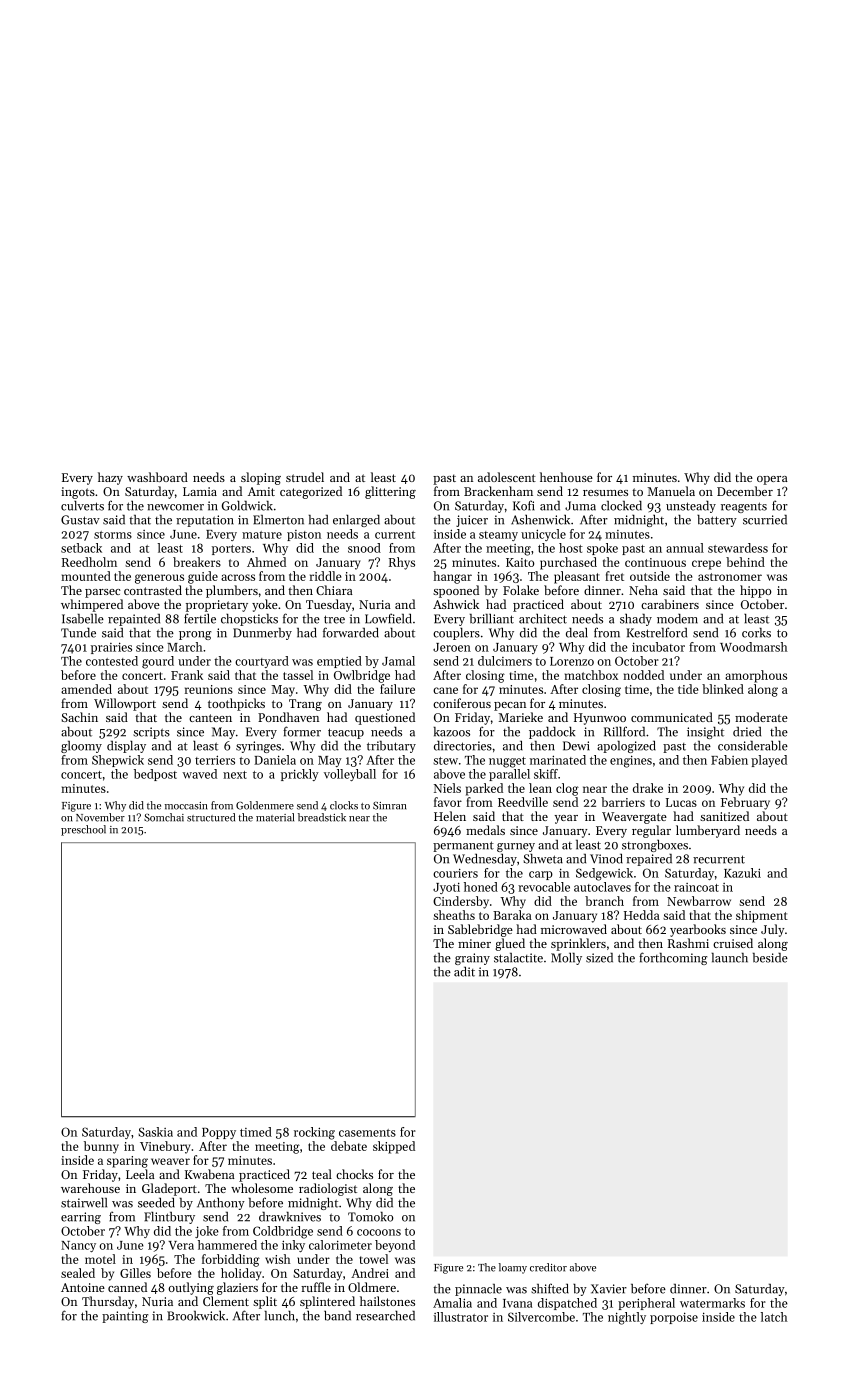 This screenshot has width=849, height=1400. I want to click on host, so click(571, 548).
